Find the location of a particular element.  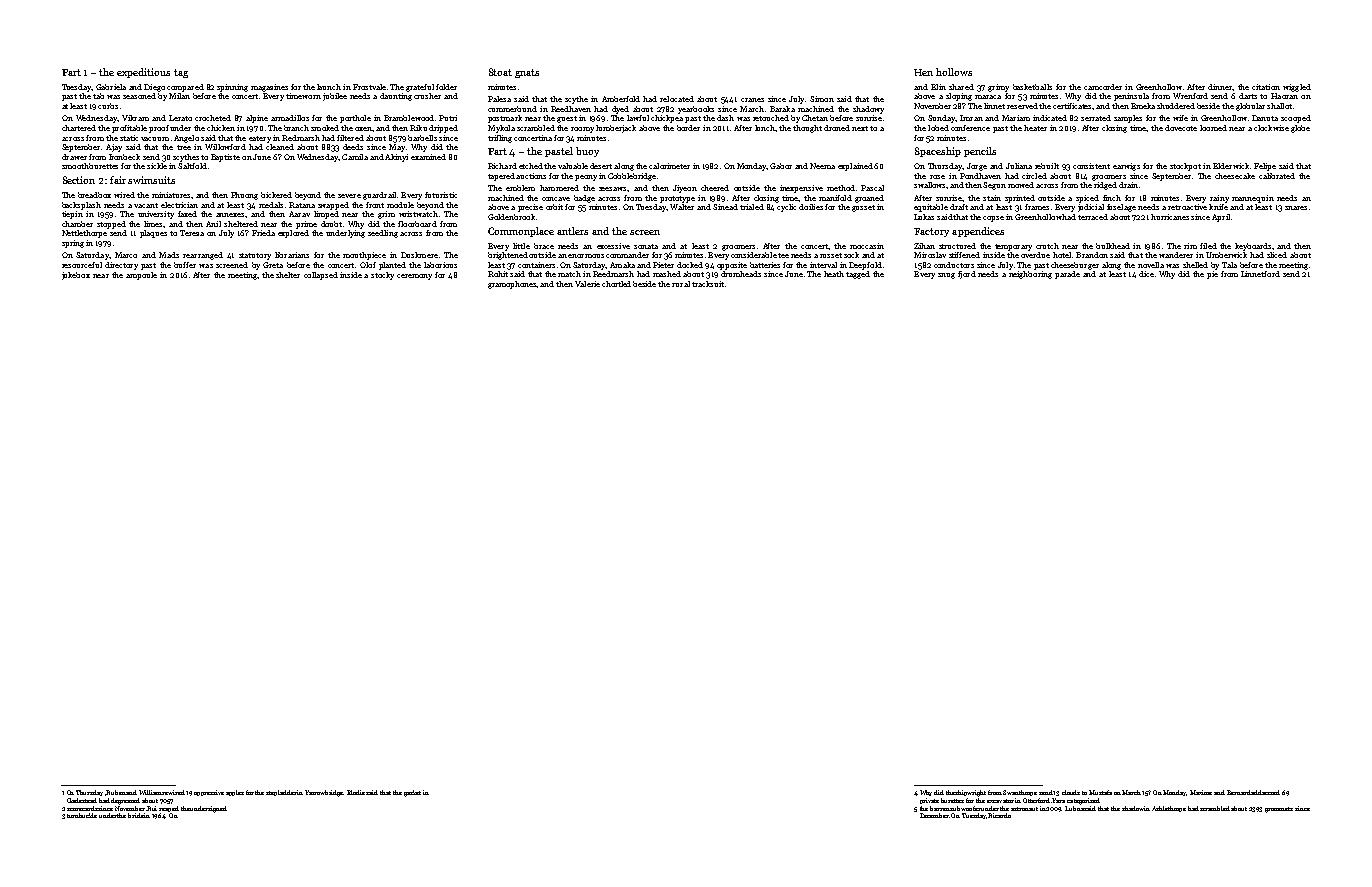

ceremony is located at coordinates (414, 277).
